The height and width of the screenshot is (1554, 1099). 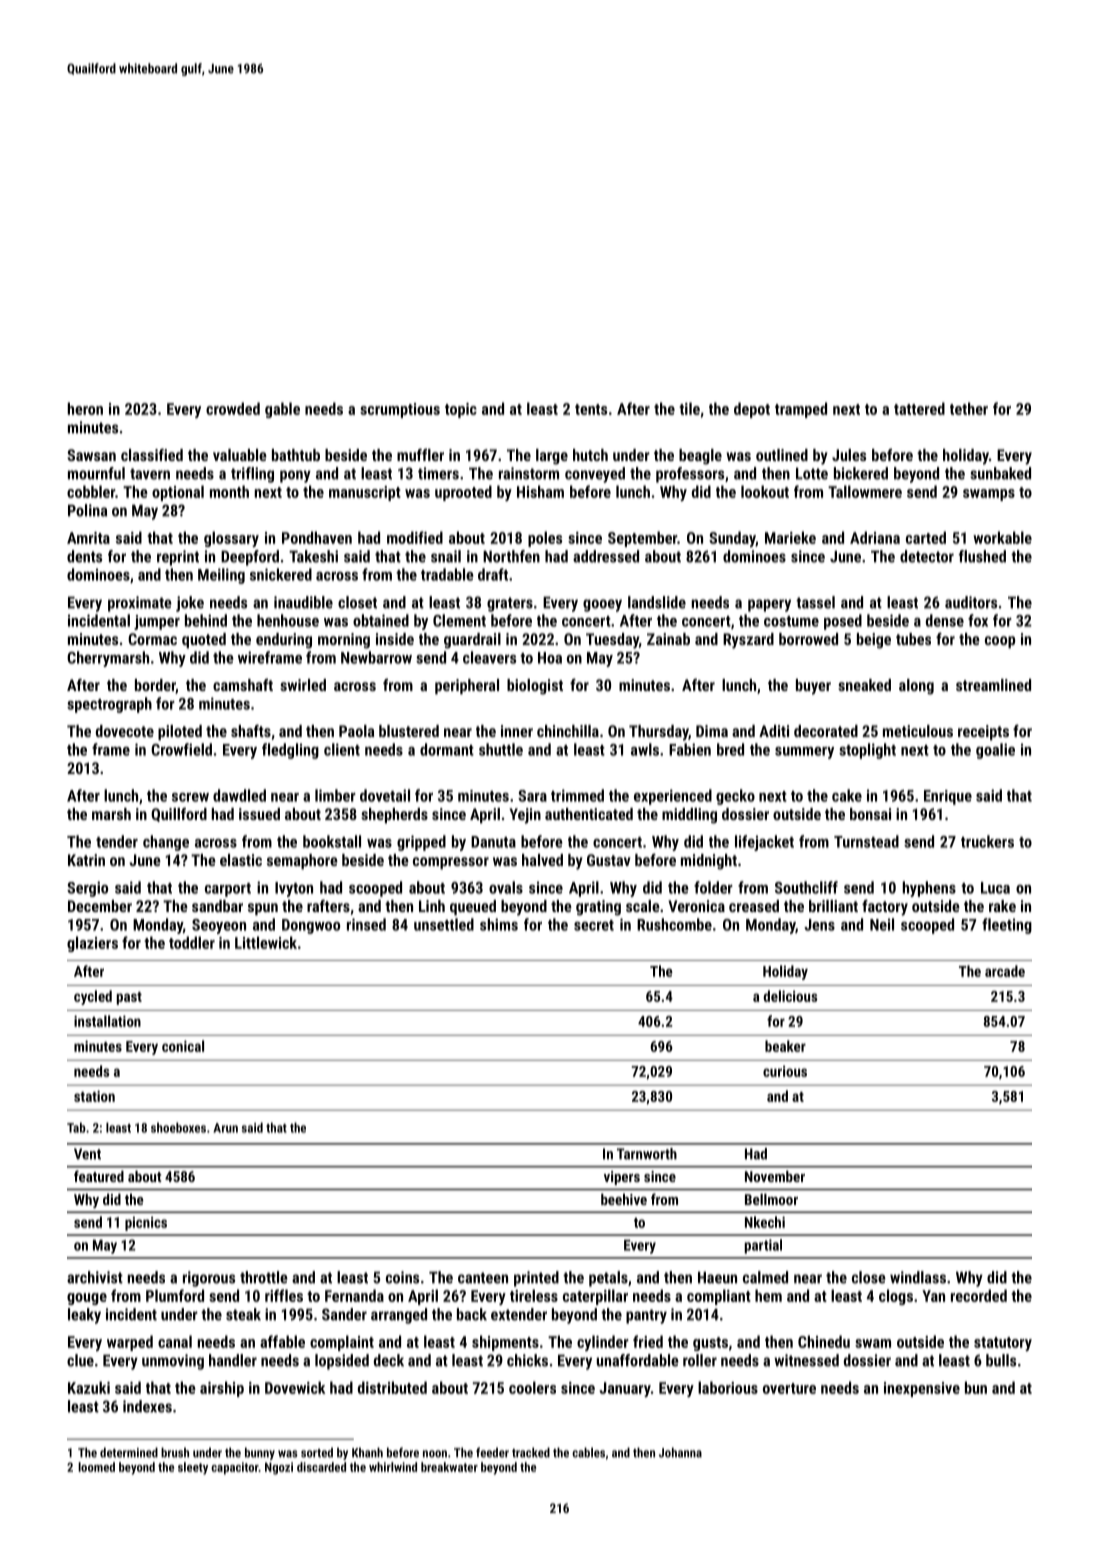 What do you see at coordinates (233, 408) in the screenshot?
I see `crowded` at bounding box center [233, 408].
